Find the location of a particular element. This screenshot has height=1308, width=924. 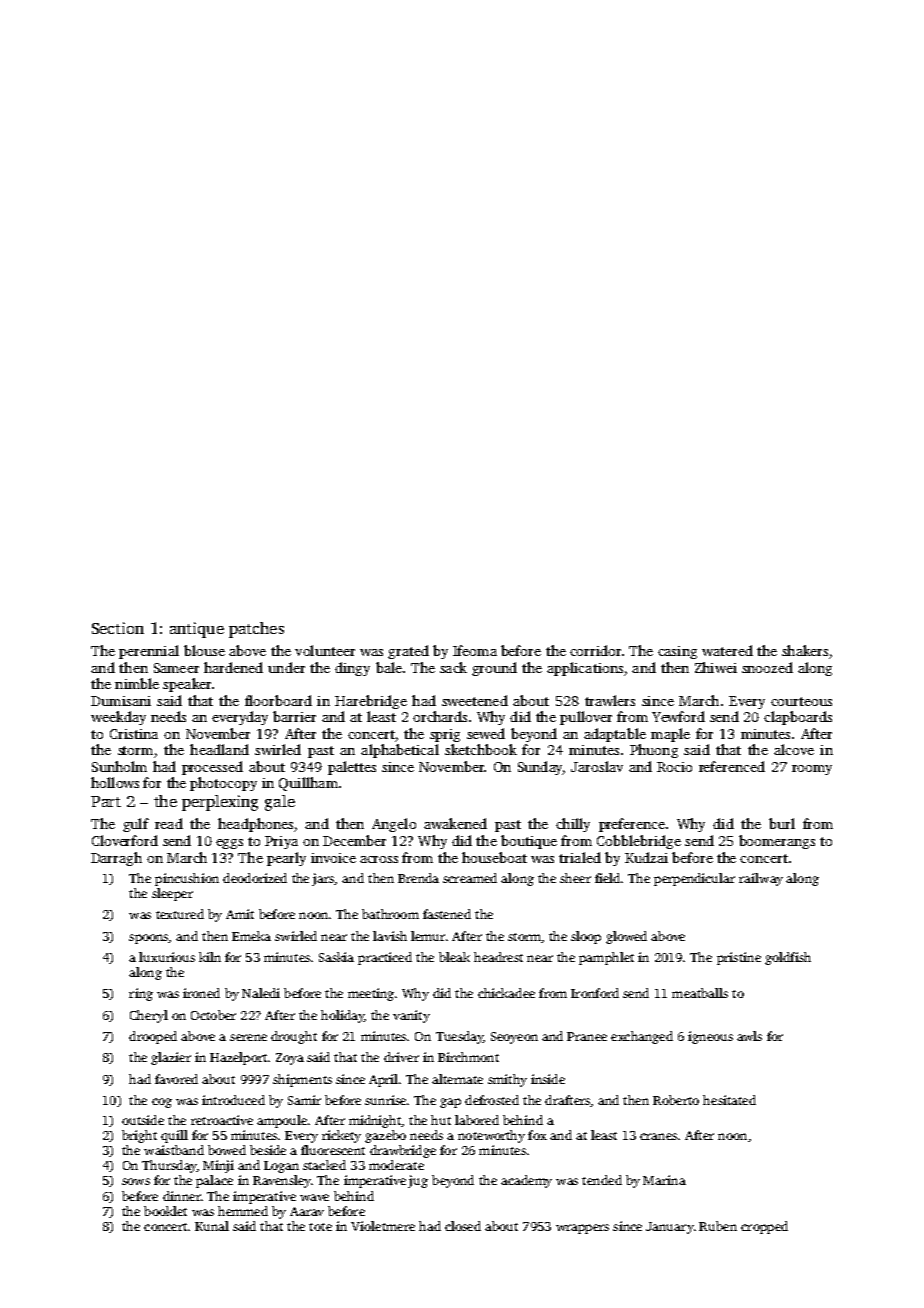

Violetmere is located at coordinates (383, 1226).
